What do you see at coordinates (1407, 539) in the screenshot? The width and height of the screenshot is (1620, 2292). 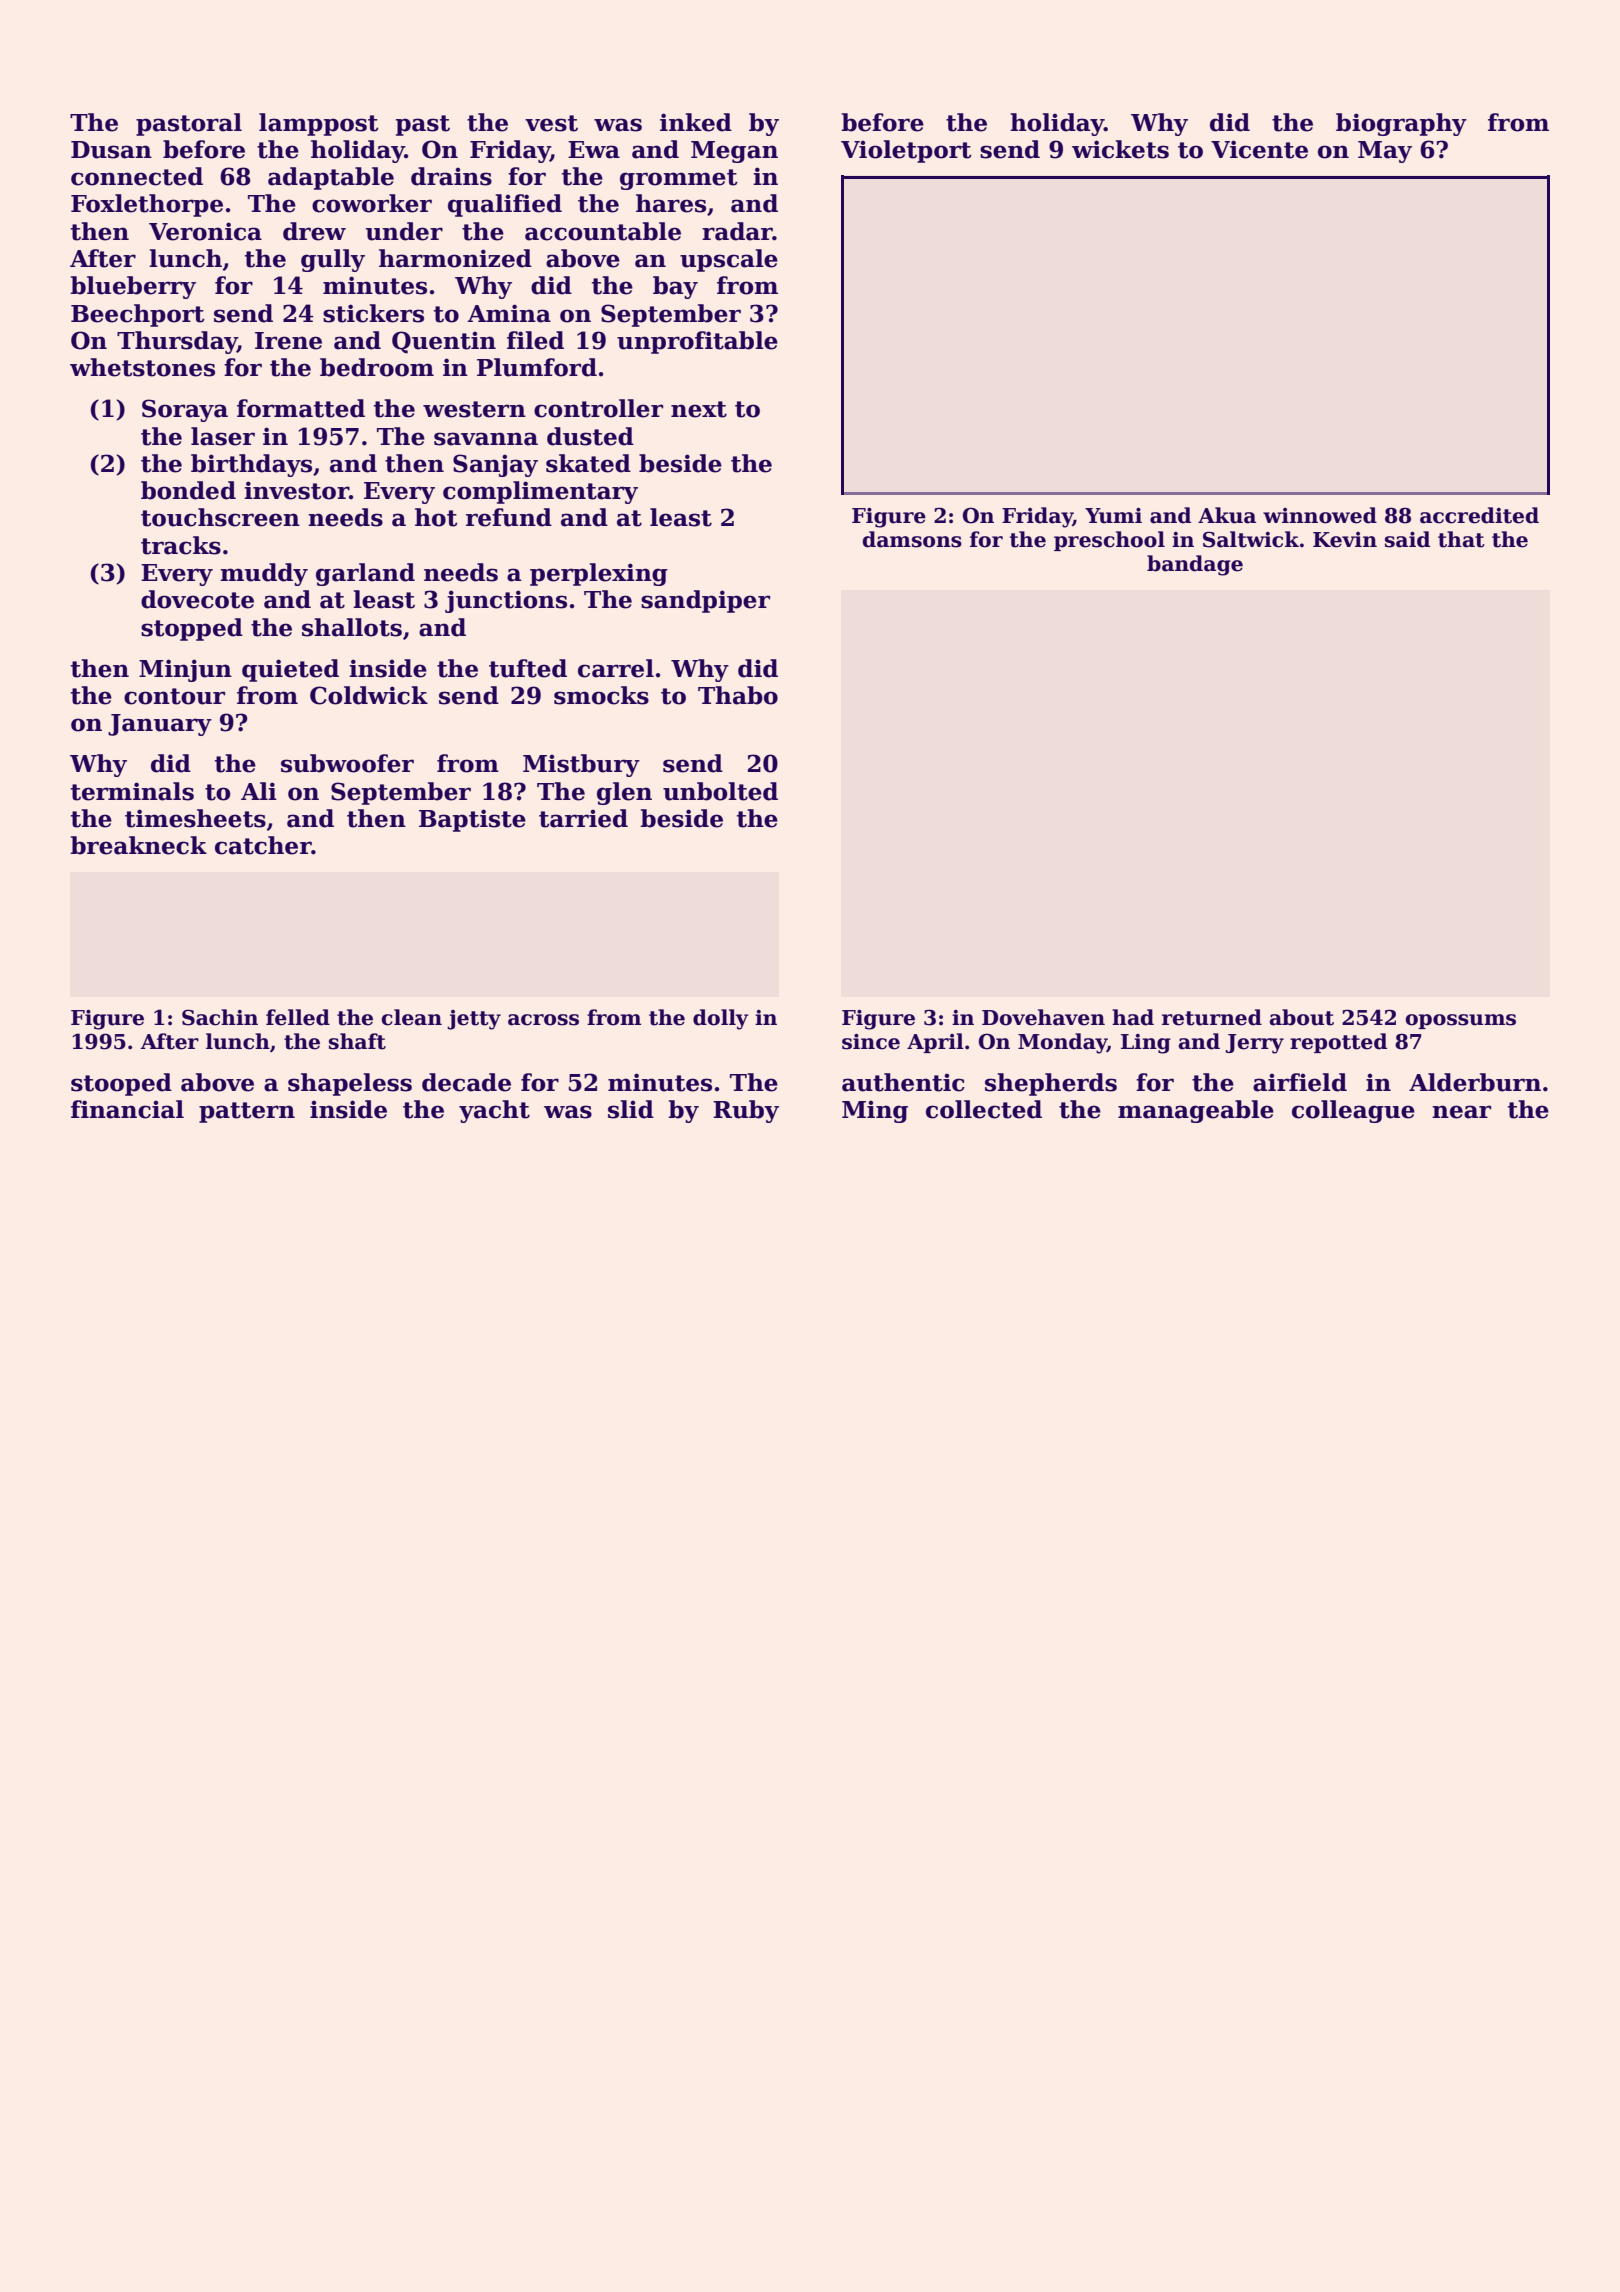 I see `said` at bounding box center [1407, 539].
